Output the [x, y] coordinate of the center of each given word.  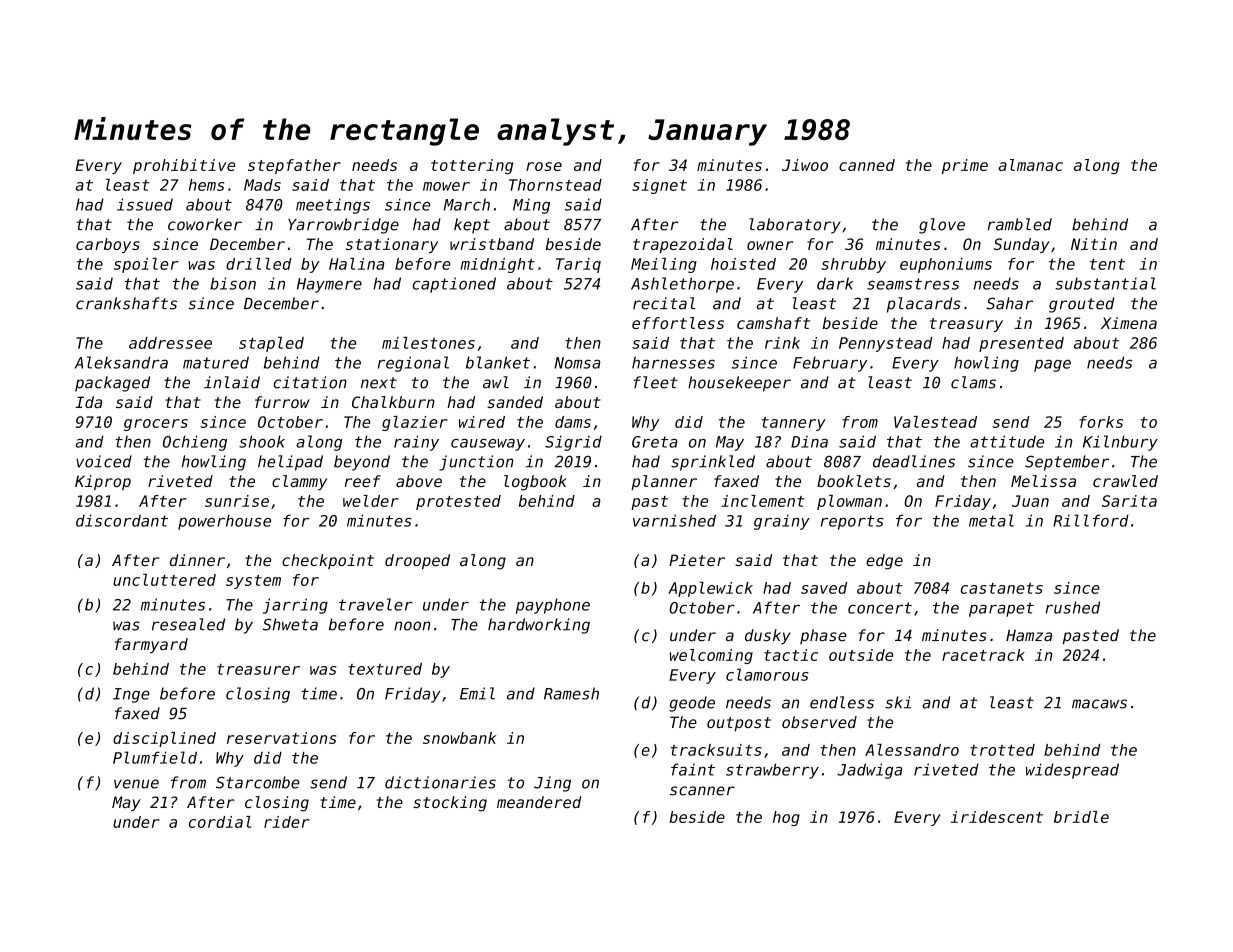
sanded [515, 402]
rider [286, 822]
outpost [739, 724]
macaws [1099, 704]
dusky [768, 636]
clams [973, 382]
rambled [1020, 224]
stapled [271, 344]
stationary [392, 245]
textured [385, 669]
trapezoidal [683, 245]
